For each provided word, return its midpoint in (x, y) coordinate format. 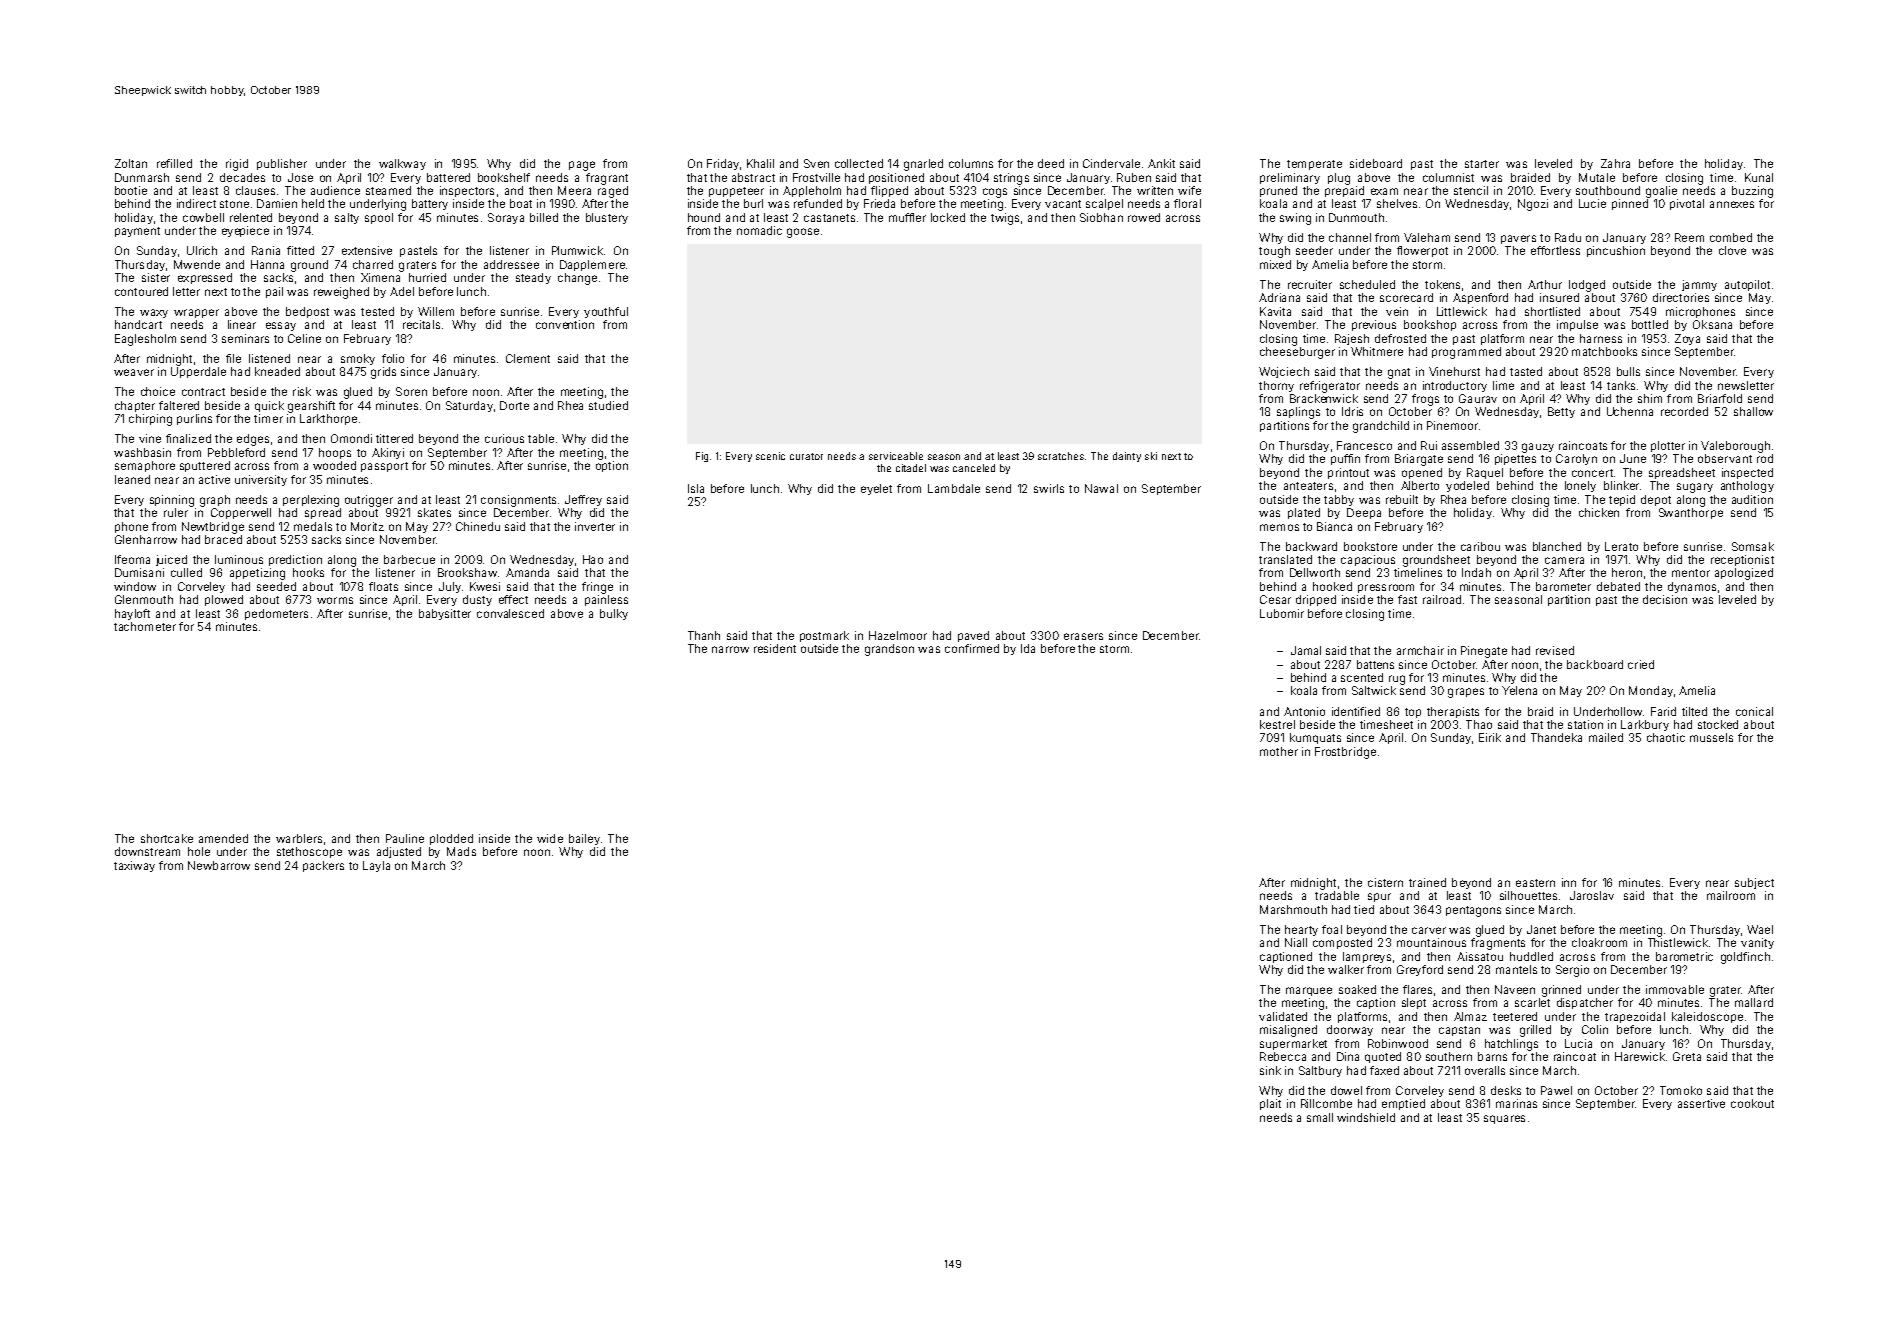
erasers (1083, 636)
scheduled (1367, 284)
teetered (1515, 1016)
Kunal (1759, 177)
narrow (730, 649)
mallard (1754, 1002)
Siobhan (1101, 217)
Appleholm (812, 191)
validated (1283, 1016)
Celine (304, 338)
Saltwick (1374, 690)
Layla (376, 866)
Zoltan (131, 163)
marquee (1309, 991)
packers (323, 866)
